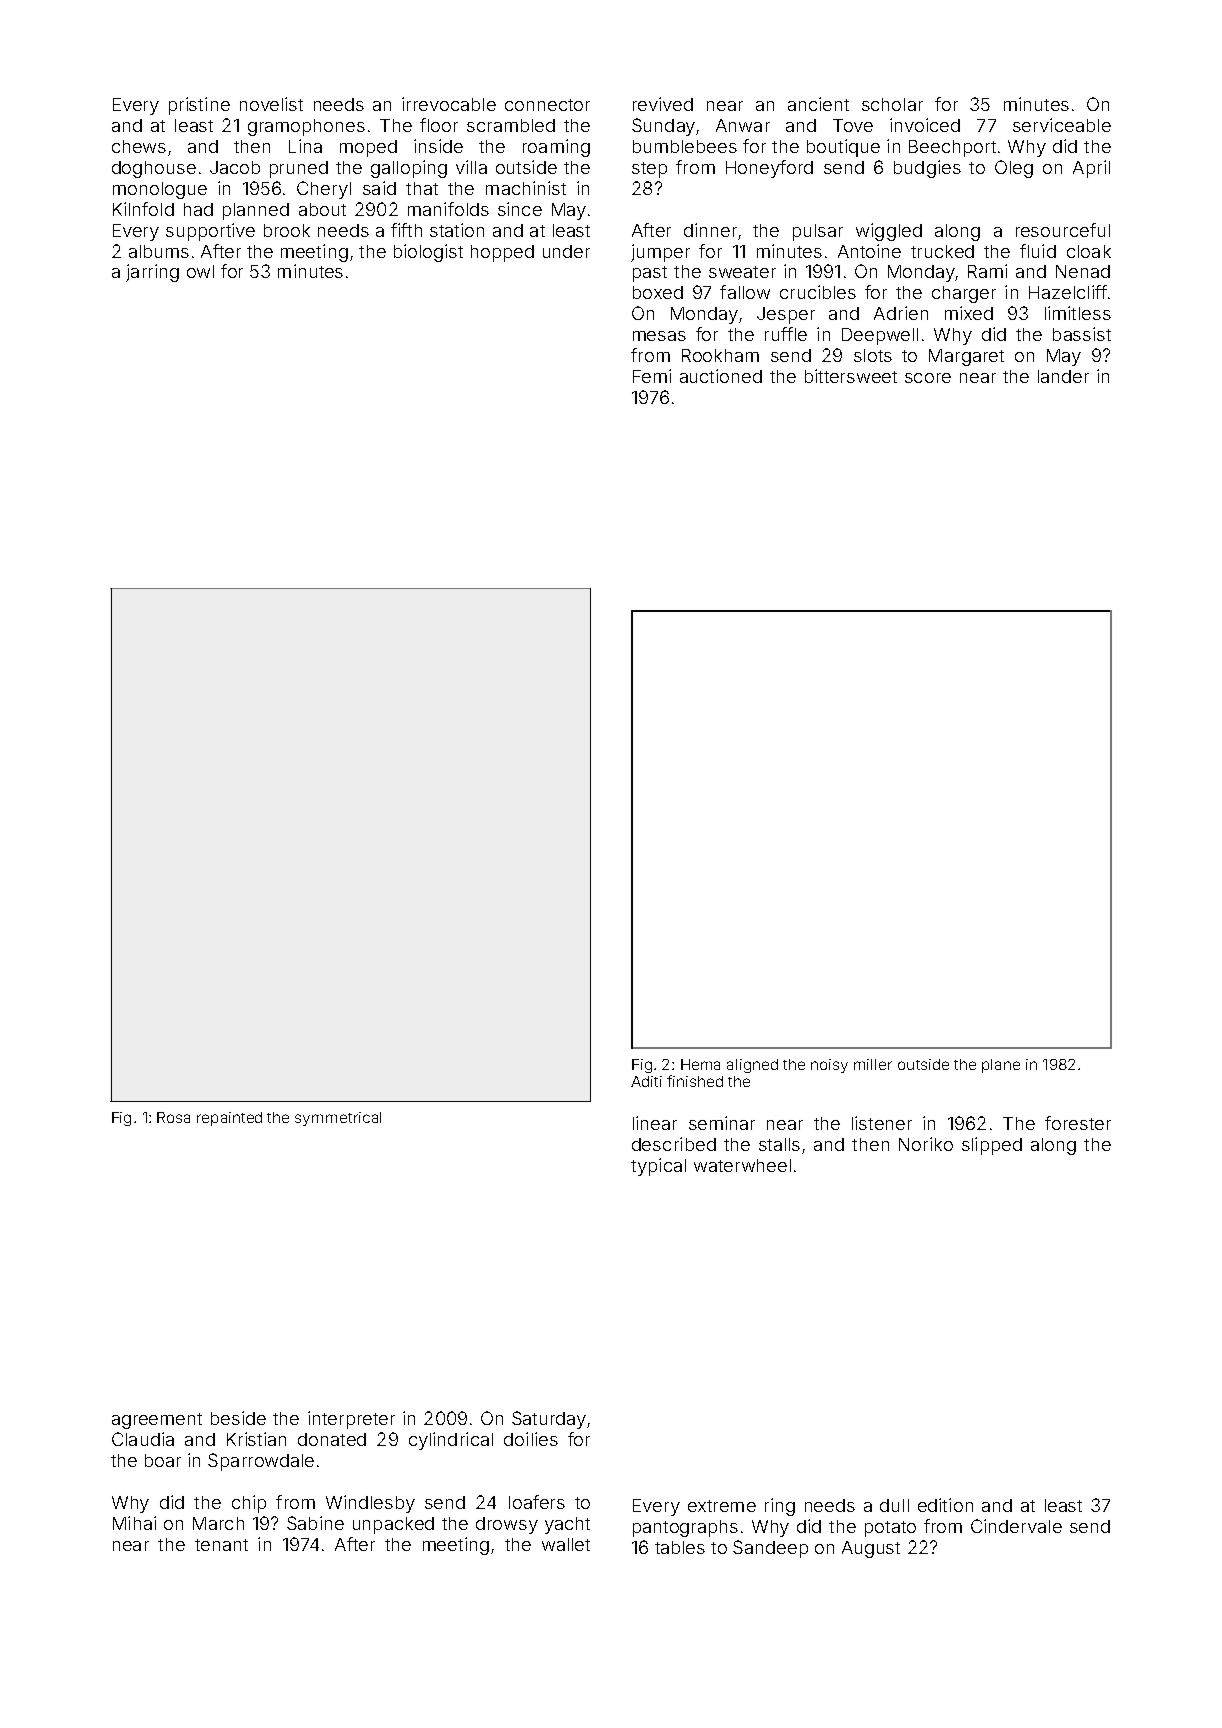  I want to click on Sparrowdale, so click(261, 1462).
